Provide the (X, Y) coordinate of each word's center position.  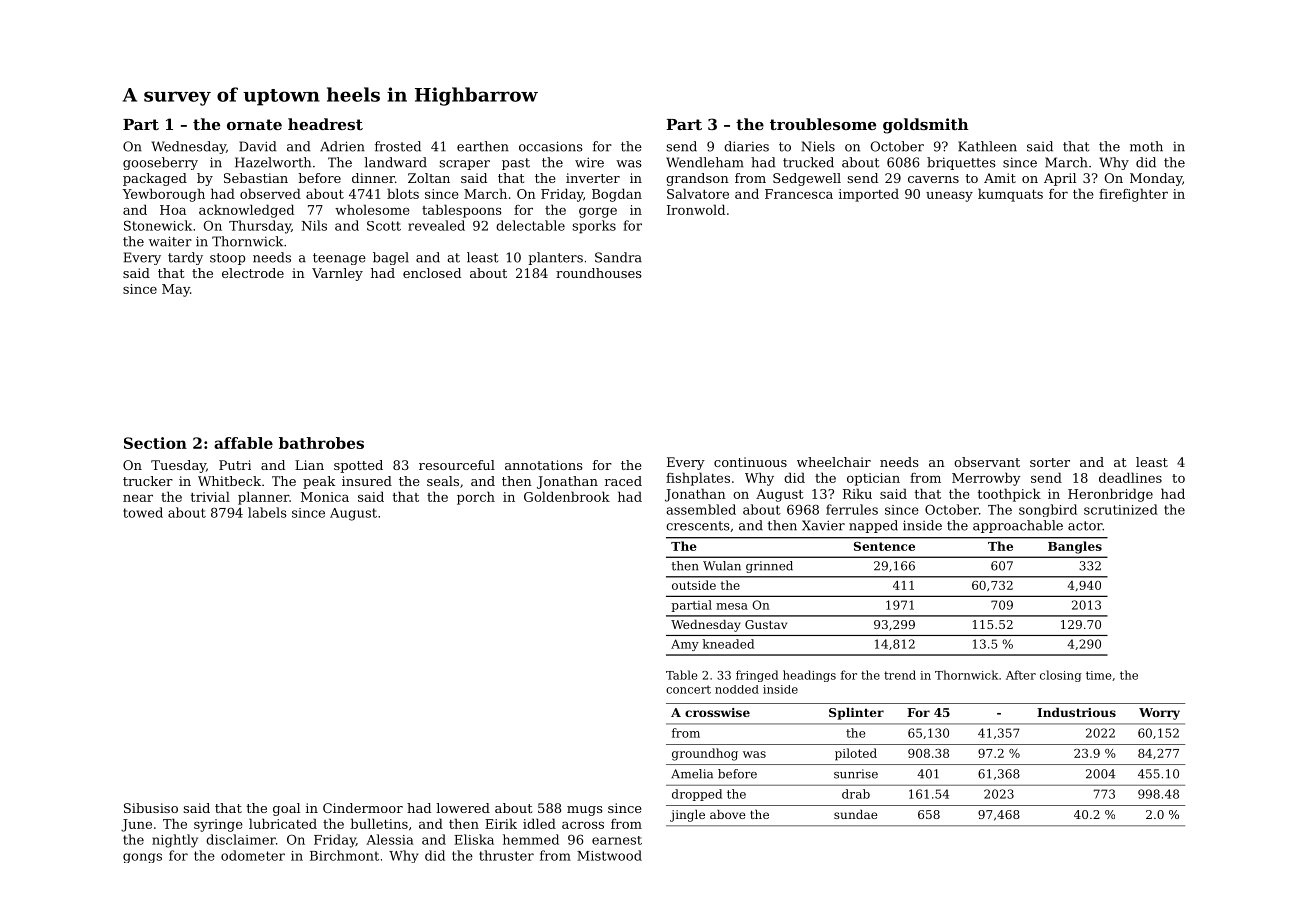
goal (286, 809)
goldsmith (926, 126)
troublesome (823, 124)
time (1098, 675)
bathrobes (321, 443)
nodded (737, 689)
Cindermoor (363, 808)
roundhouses (599, 273)
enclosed (432, 273)
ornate (254, 124)
